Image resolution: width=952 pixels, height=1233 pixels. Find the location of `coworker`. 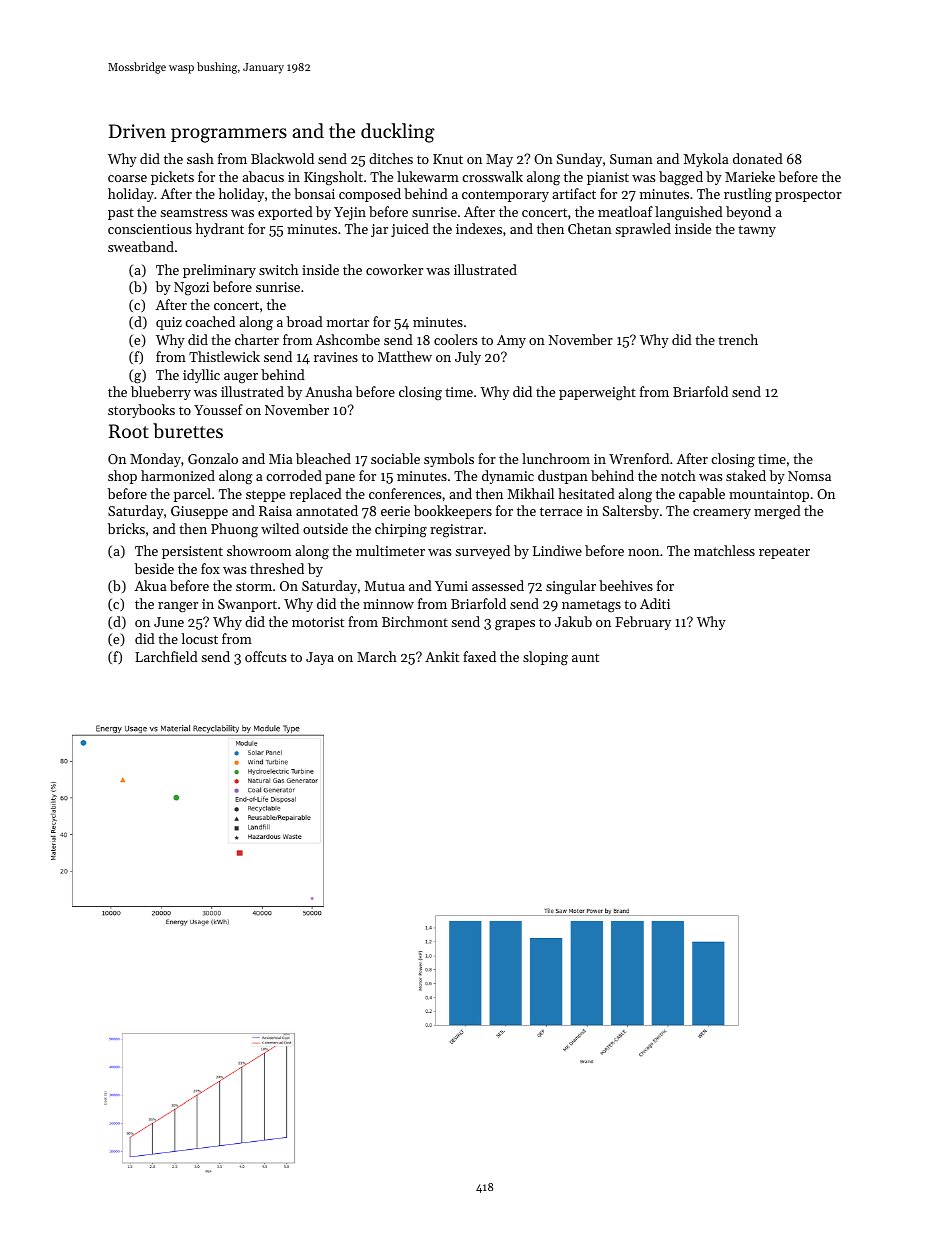

coworker is located at coordinates (394, 269).
